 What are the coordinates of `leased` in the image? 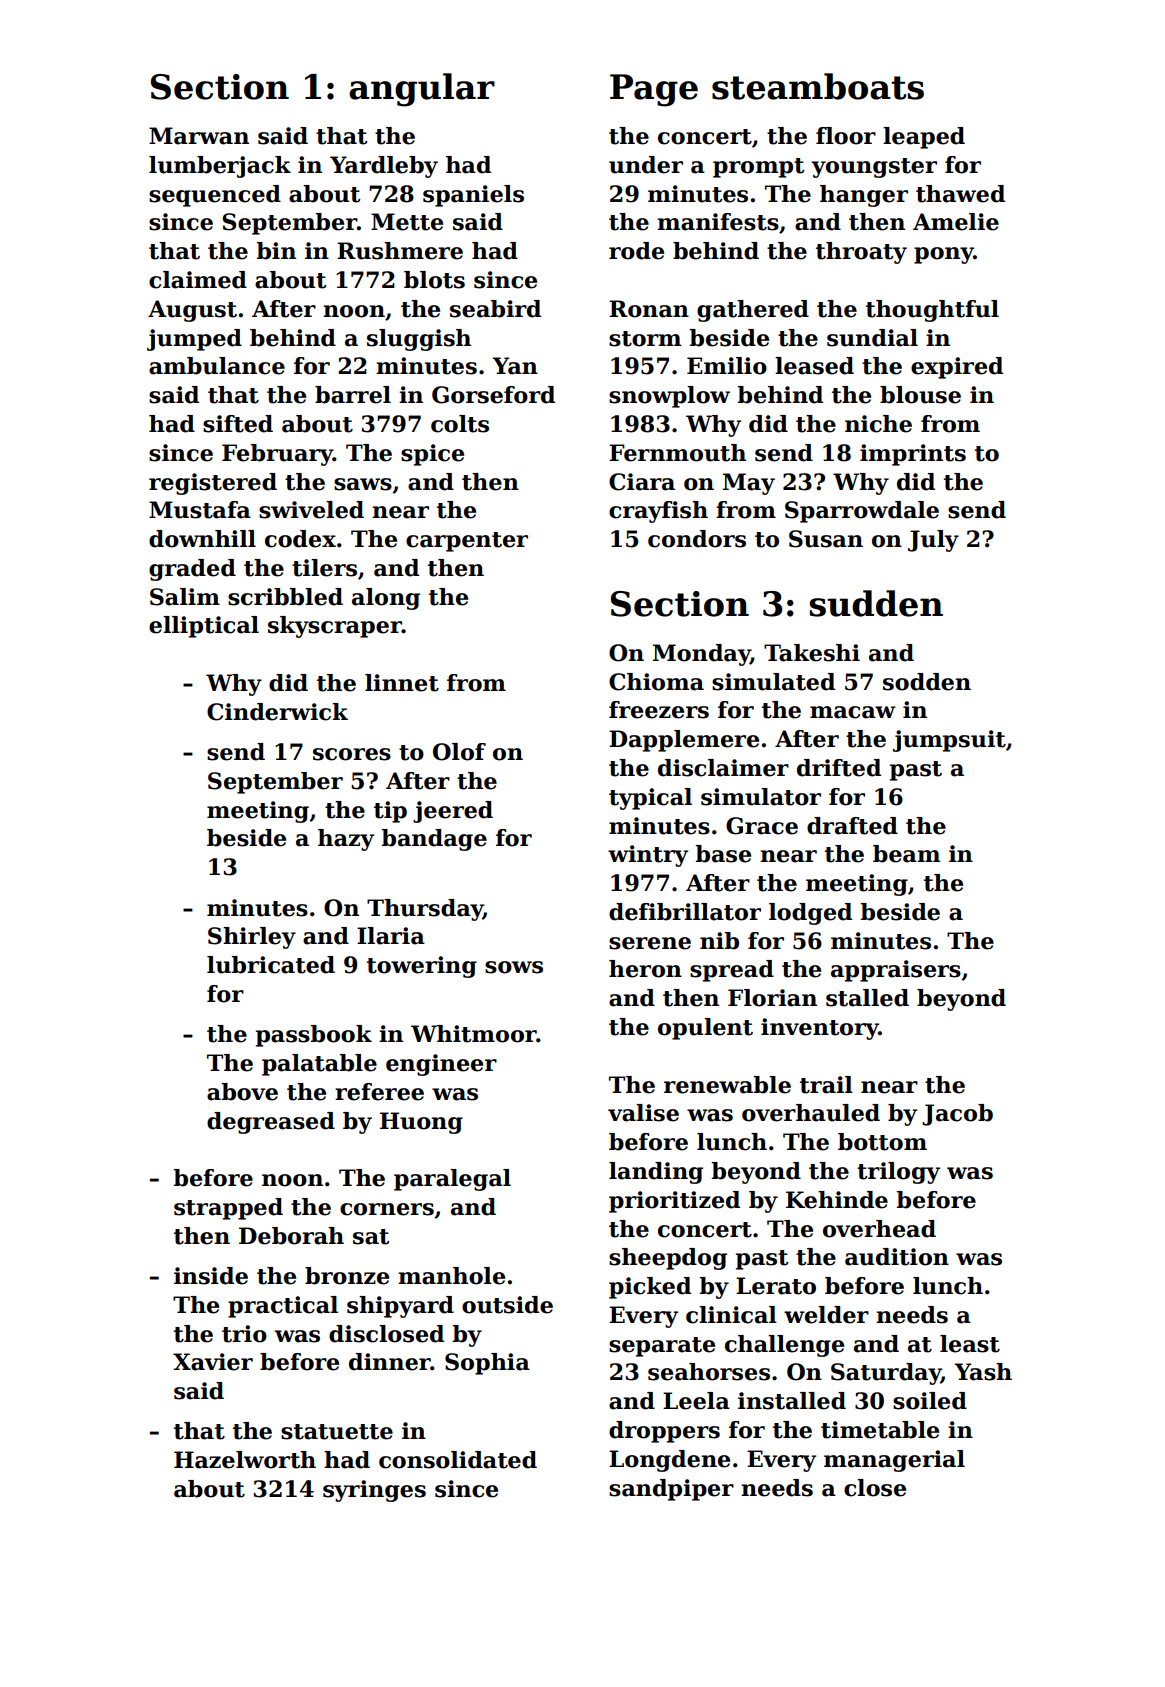 It's located at (814, 366).
